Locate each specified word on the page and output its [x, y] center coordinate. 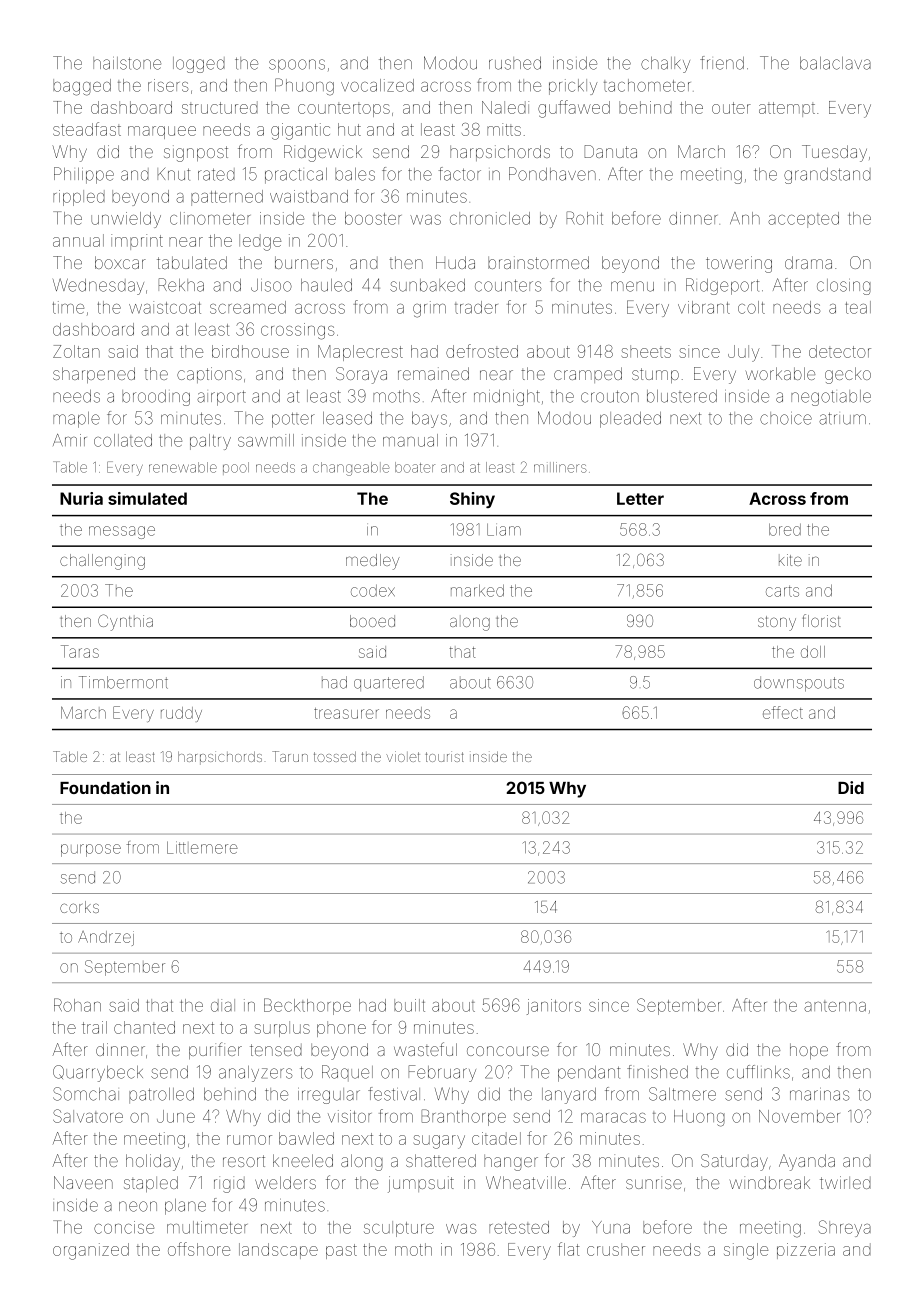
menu [632, 286]
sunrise [654, 1182]
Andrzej [106, 938]
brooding [156, 398]
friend [722, 63]
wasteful [425, 1049]
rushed [515, 63]
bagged [82, 87]
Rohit [584, 218]
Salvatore [88, 1116]
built [409, 1005]
